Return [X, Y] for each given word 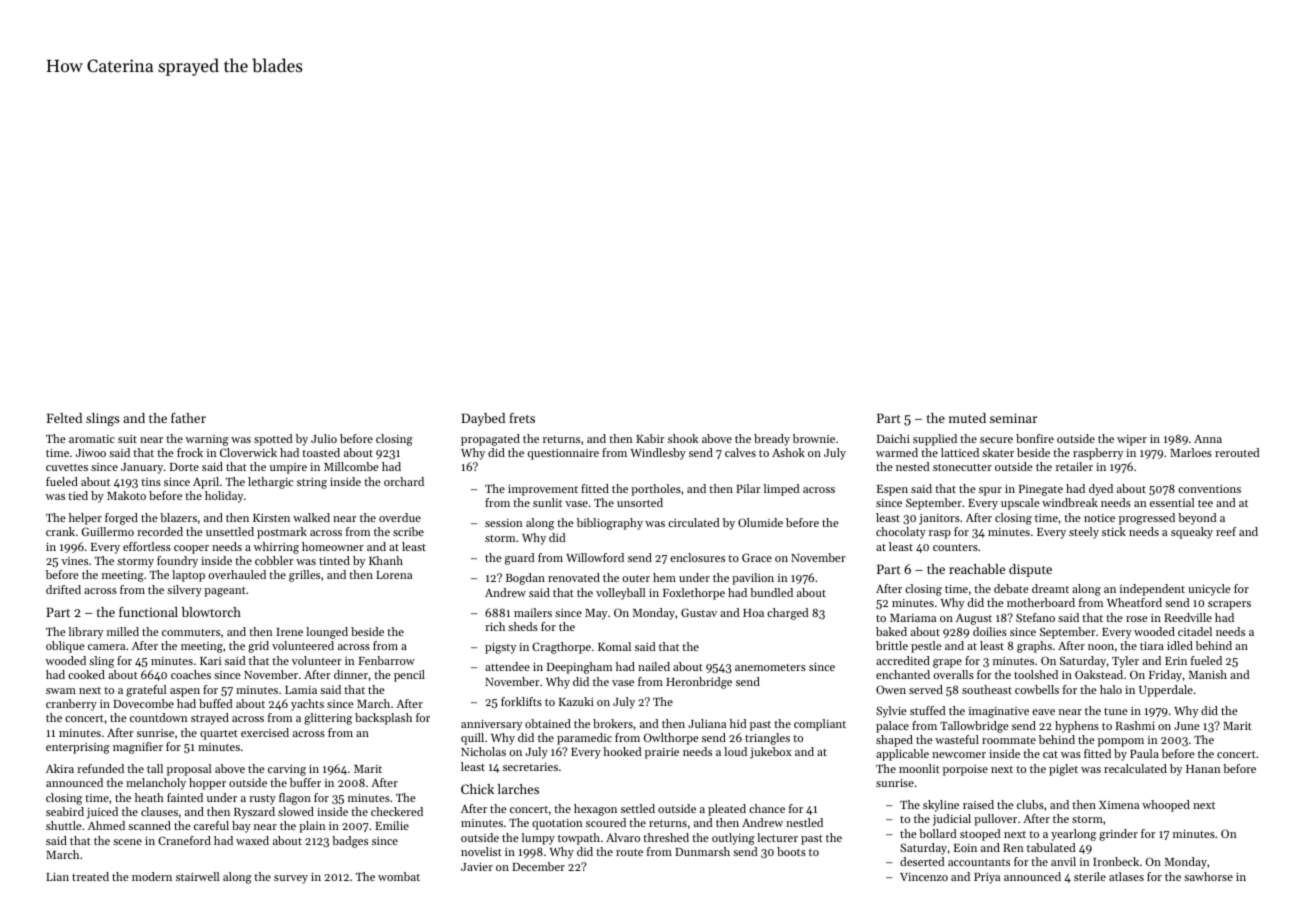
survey [291, 879]
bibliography [610, 524]
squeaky [1192, 533]
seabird [65, 811]
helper [85, 519]
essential [1172, 502]
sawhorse [1208, 876]
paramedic [584, 739]
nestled [804, 822]
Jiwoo [91, 453]
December [538, 866]
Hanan [1203, 769]
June [1187, 726]
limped [782, 490]
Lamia [301, 690]
